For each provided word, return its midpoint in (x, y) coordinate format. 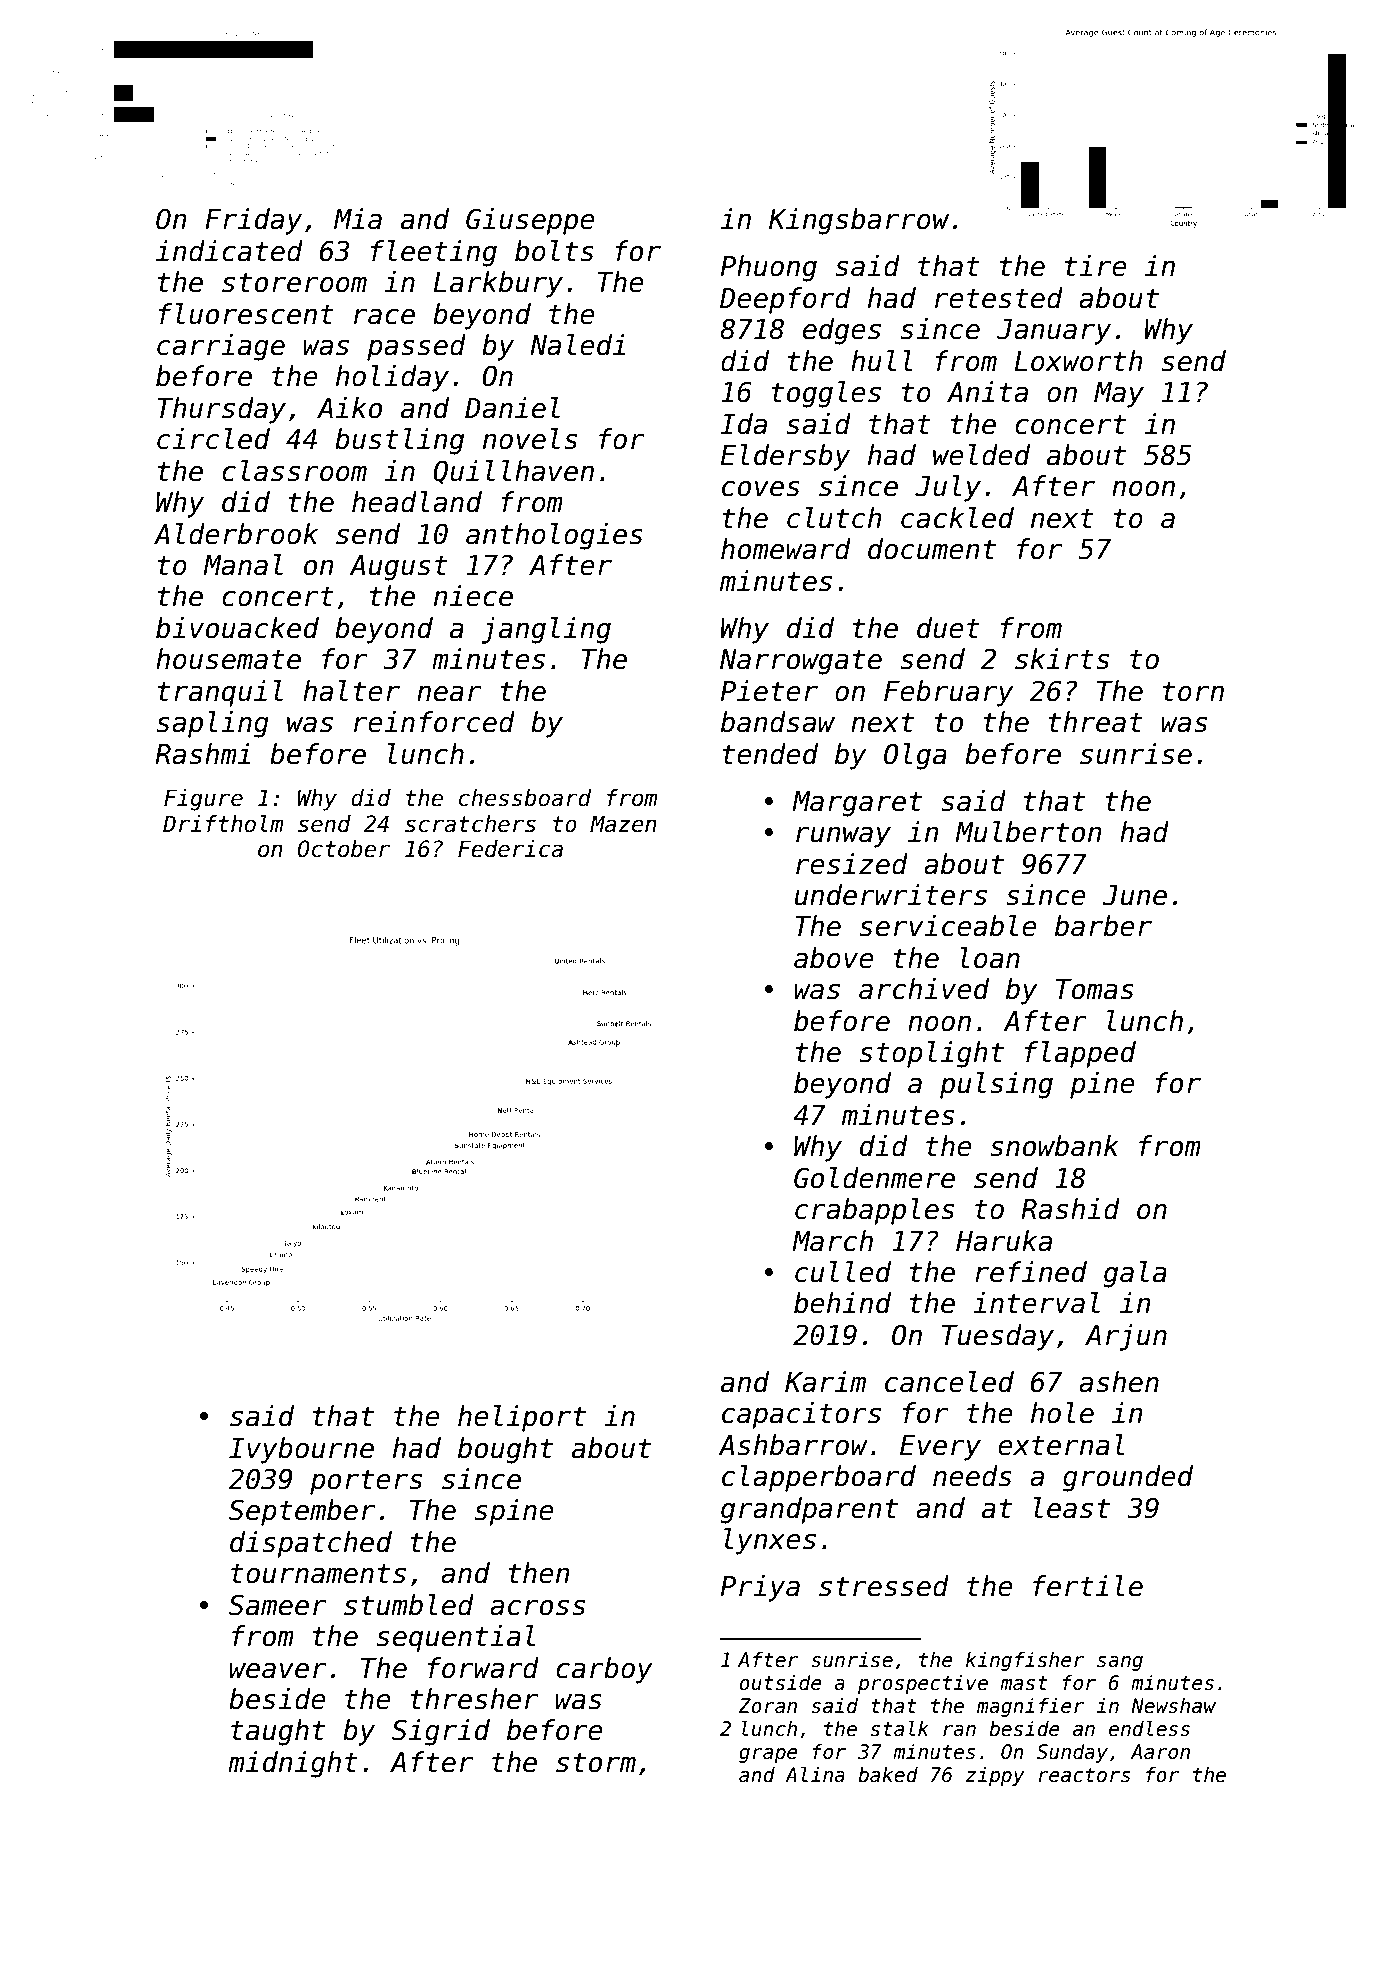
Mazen (623, 824)
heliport (522, 1418)
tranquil (220, 693)
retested (999, 298)
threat (1095, 722)
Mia (358, 219)
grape (768, 1755)
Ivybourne (301, 1450)
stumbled (409, 1605)
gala (1135, 1274)
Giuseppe (530, 221)
